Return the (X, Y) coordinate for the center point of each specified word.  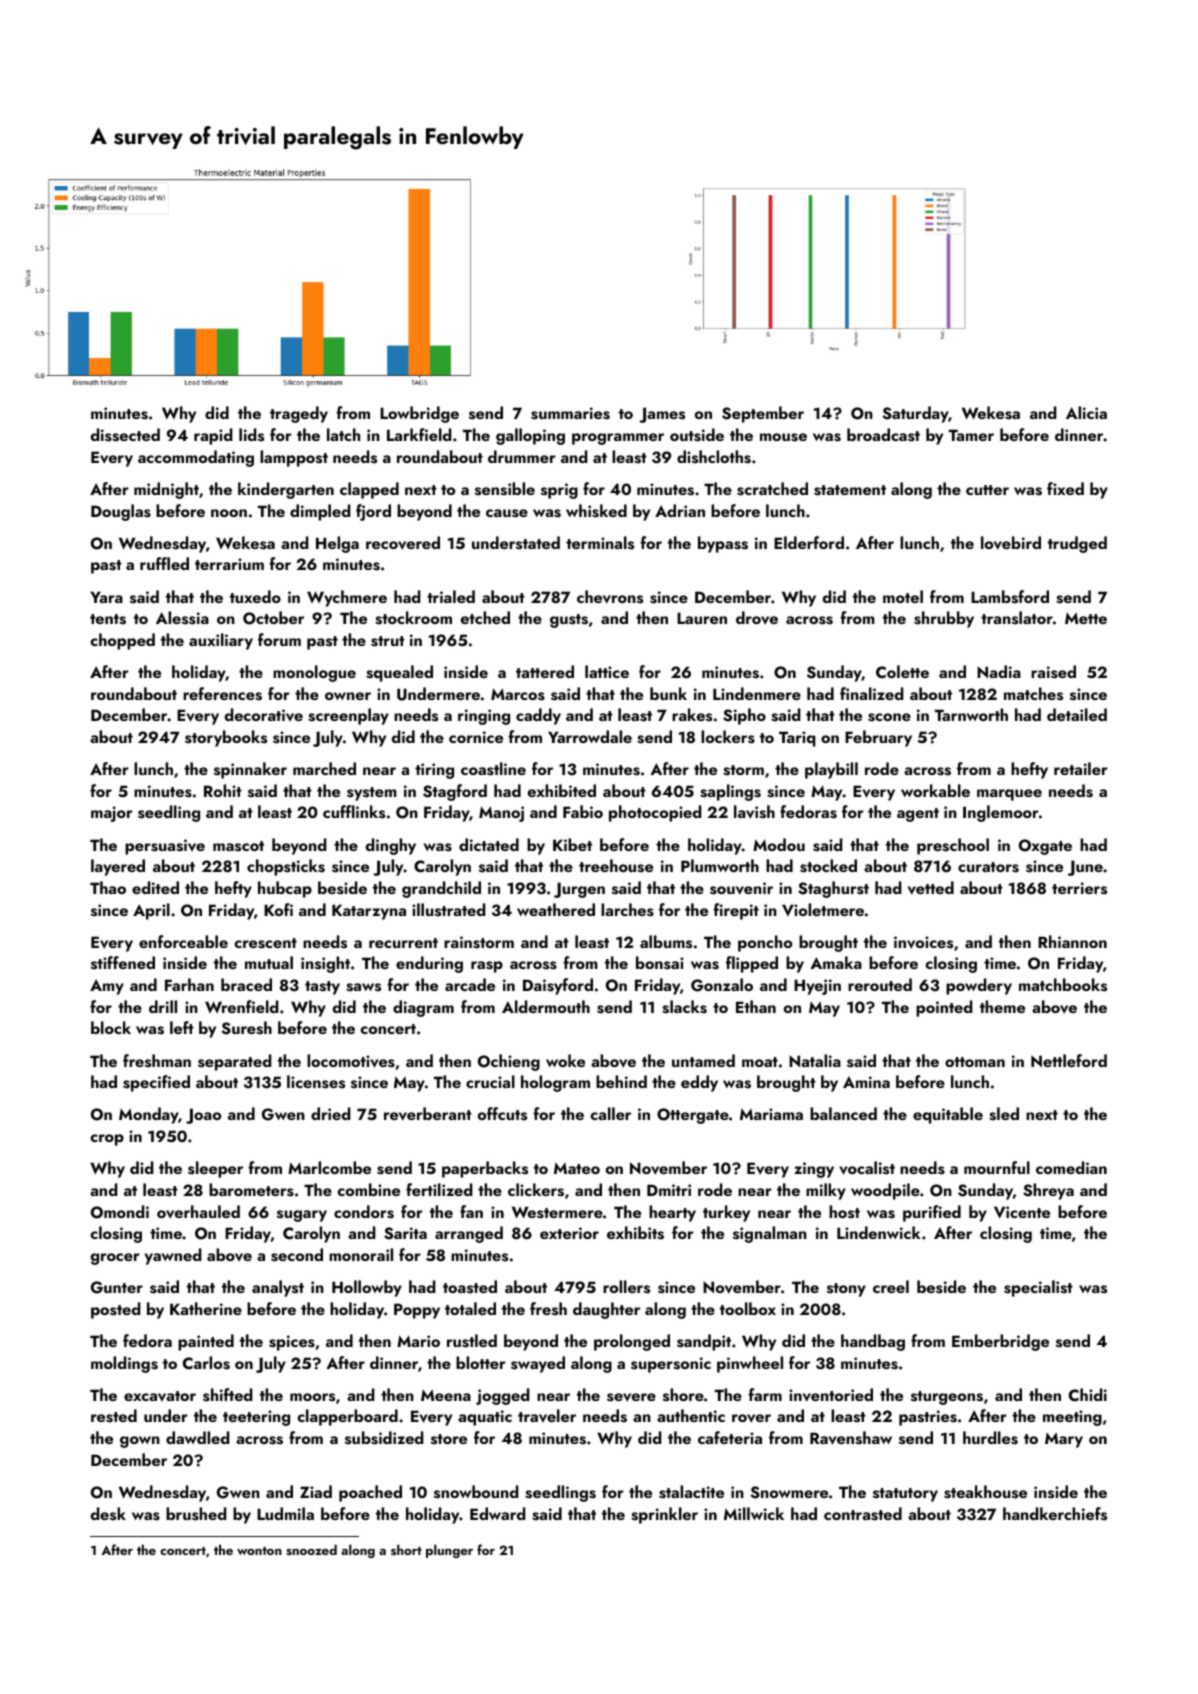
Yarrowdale (590, 736)
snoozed (311, 1549)
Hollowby (367, 1288)
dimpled (320, 512)
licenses (316, 1082)
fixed (1065, 488)
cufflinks (354, 812)
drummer (522, 456)
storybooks (226, 738)
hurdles (990, 1438)
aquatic (485, 1418)
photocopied (655, 813)
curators (988, 867)
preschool (953, 846)
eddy (699, 1083)
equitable (948, 1115)
